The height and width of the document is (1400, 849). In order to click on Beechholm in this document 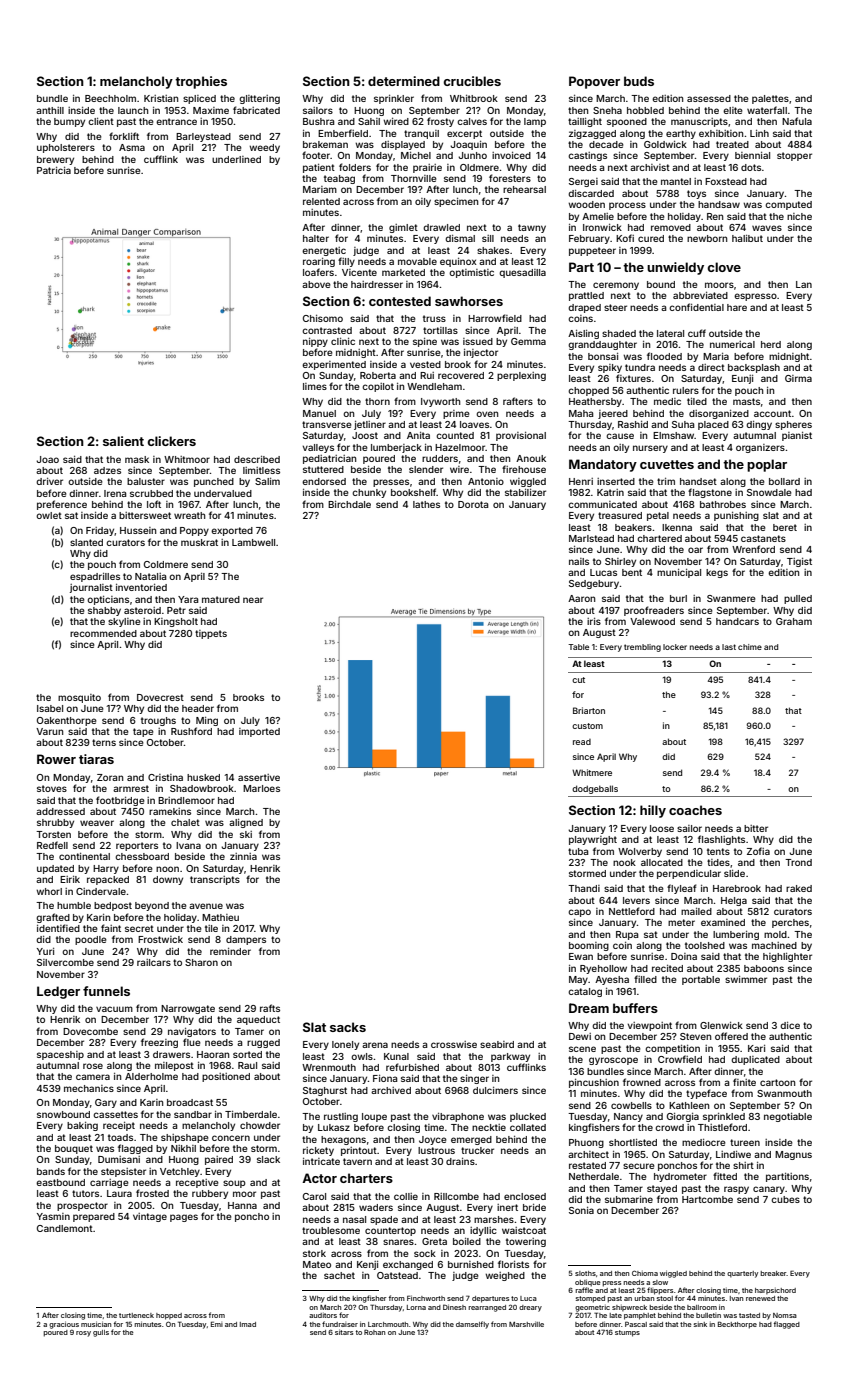, I will do `click(110, 98)`.
